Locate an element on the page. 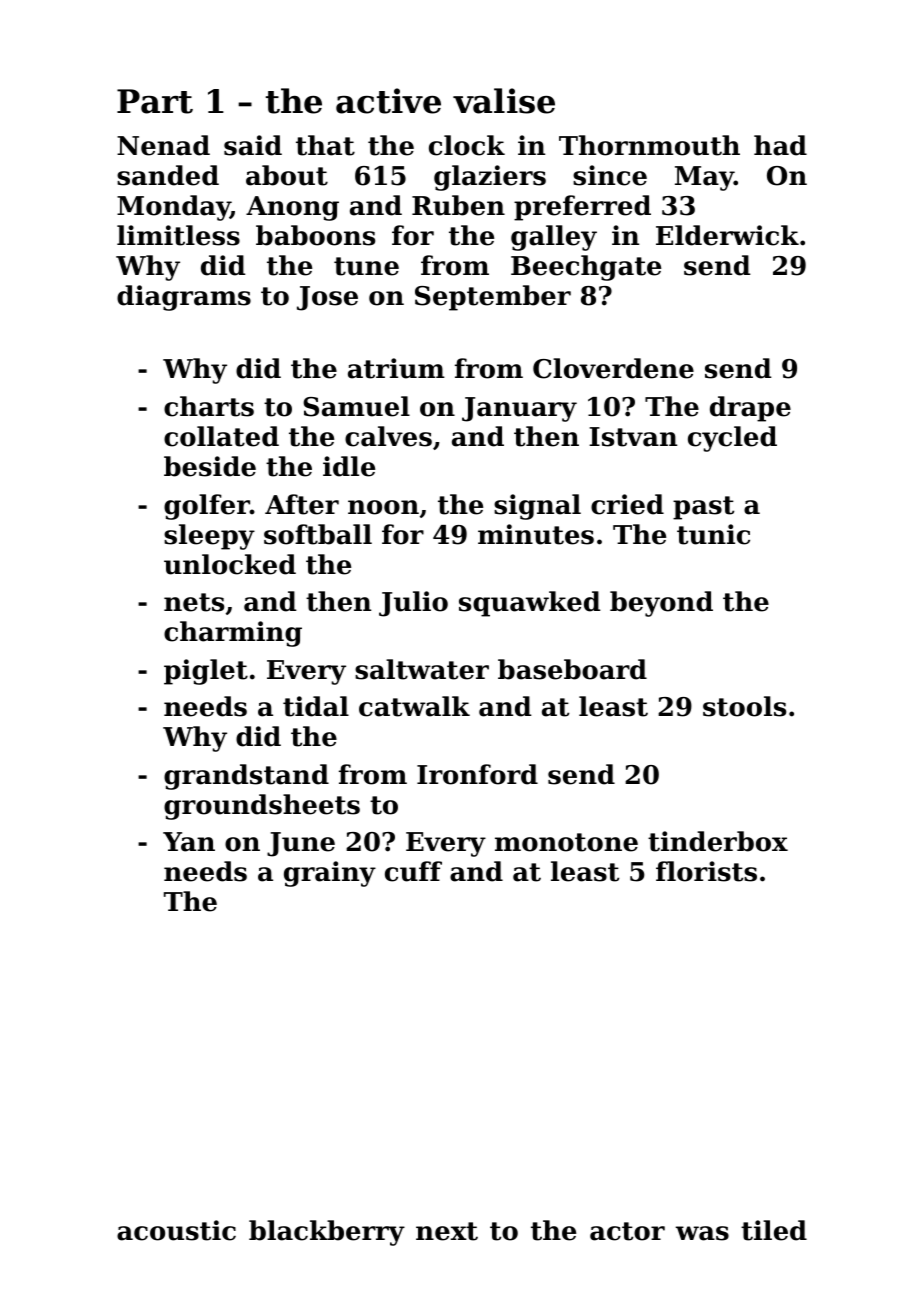  May is located at coordinates (704, 178).
